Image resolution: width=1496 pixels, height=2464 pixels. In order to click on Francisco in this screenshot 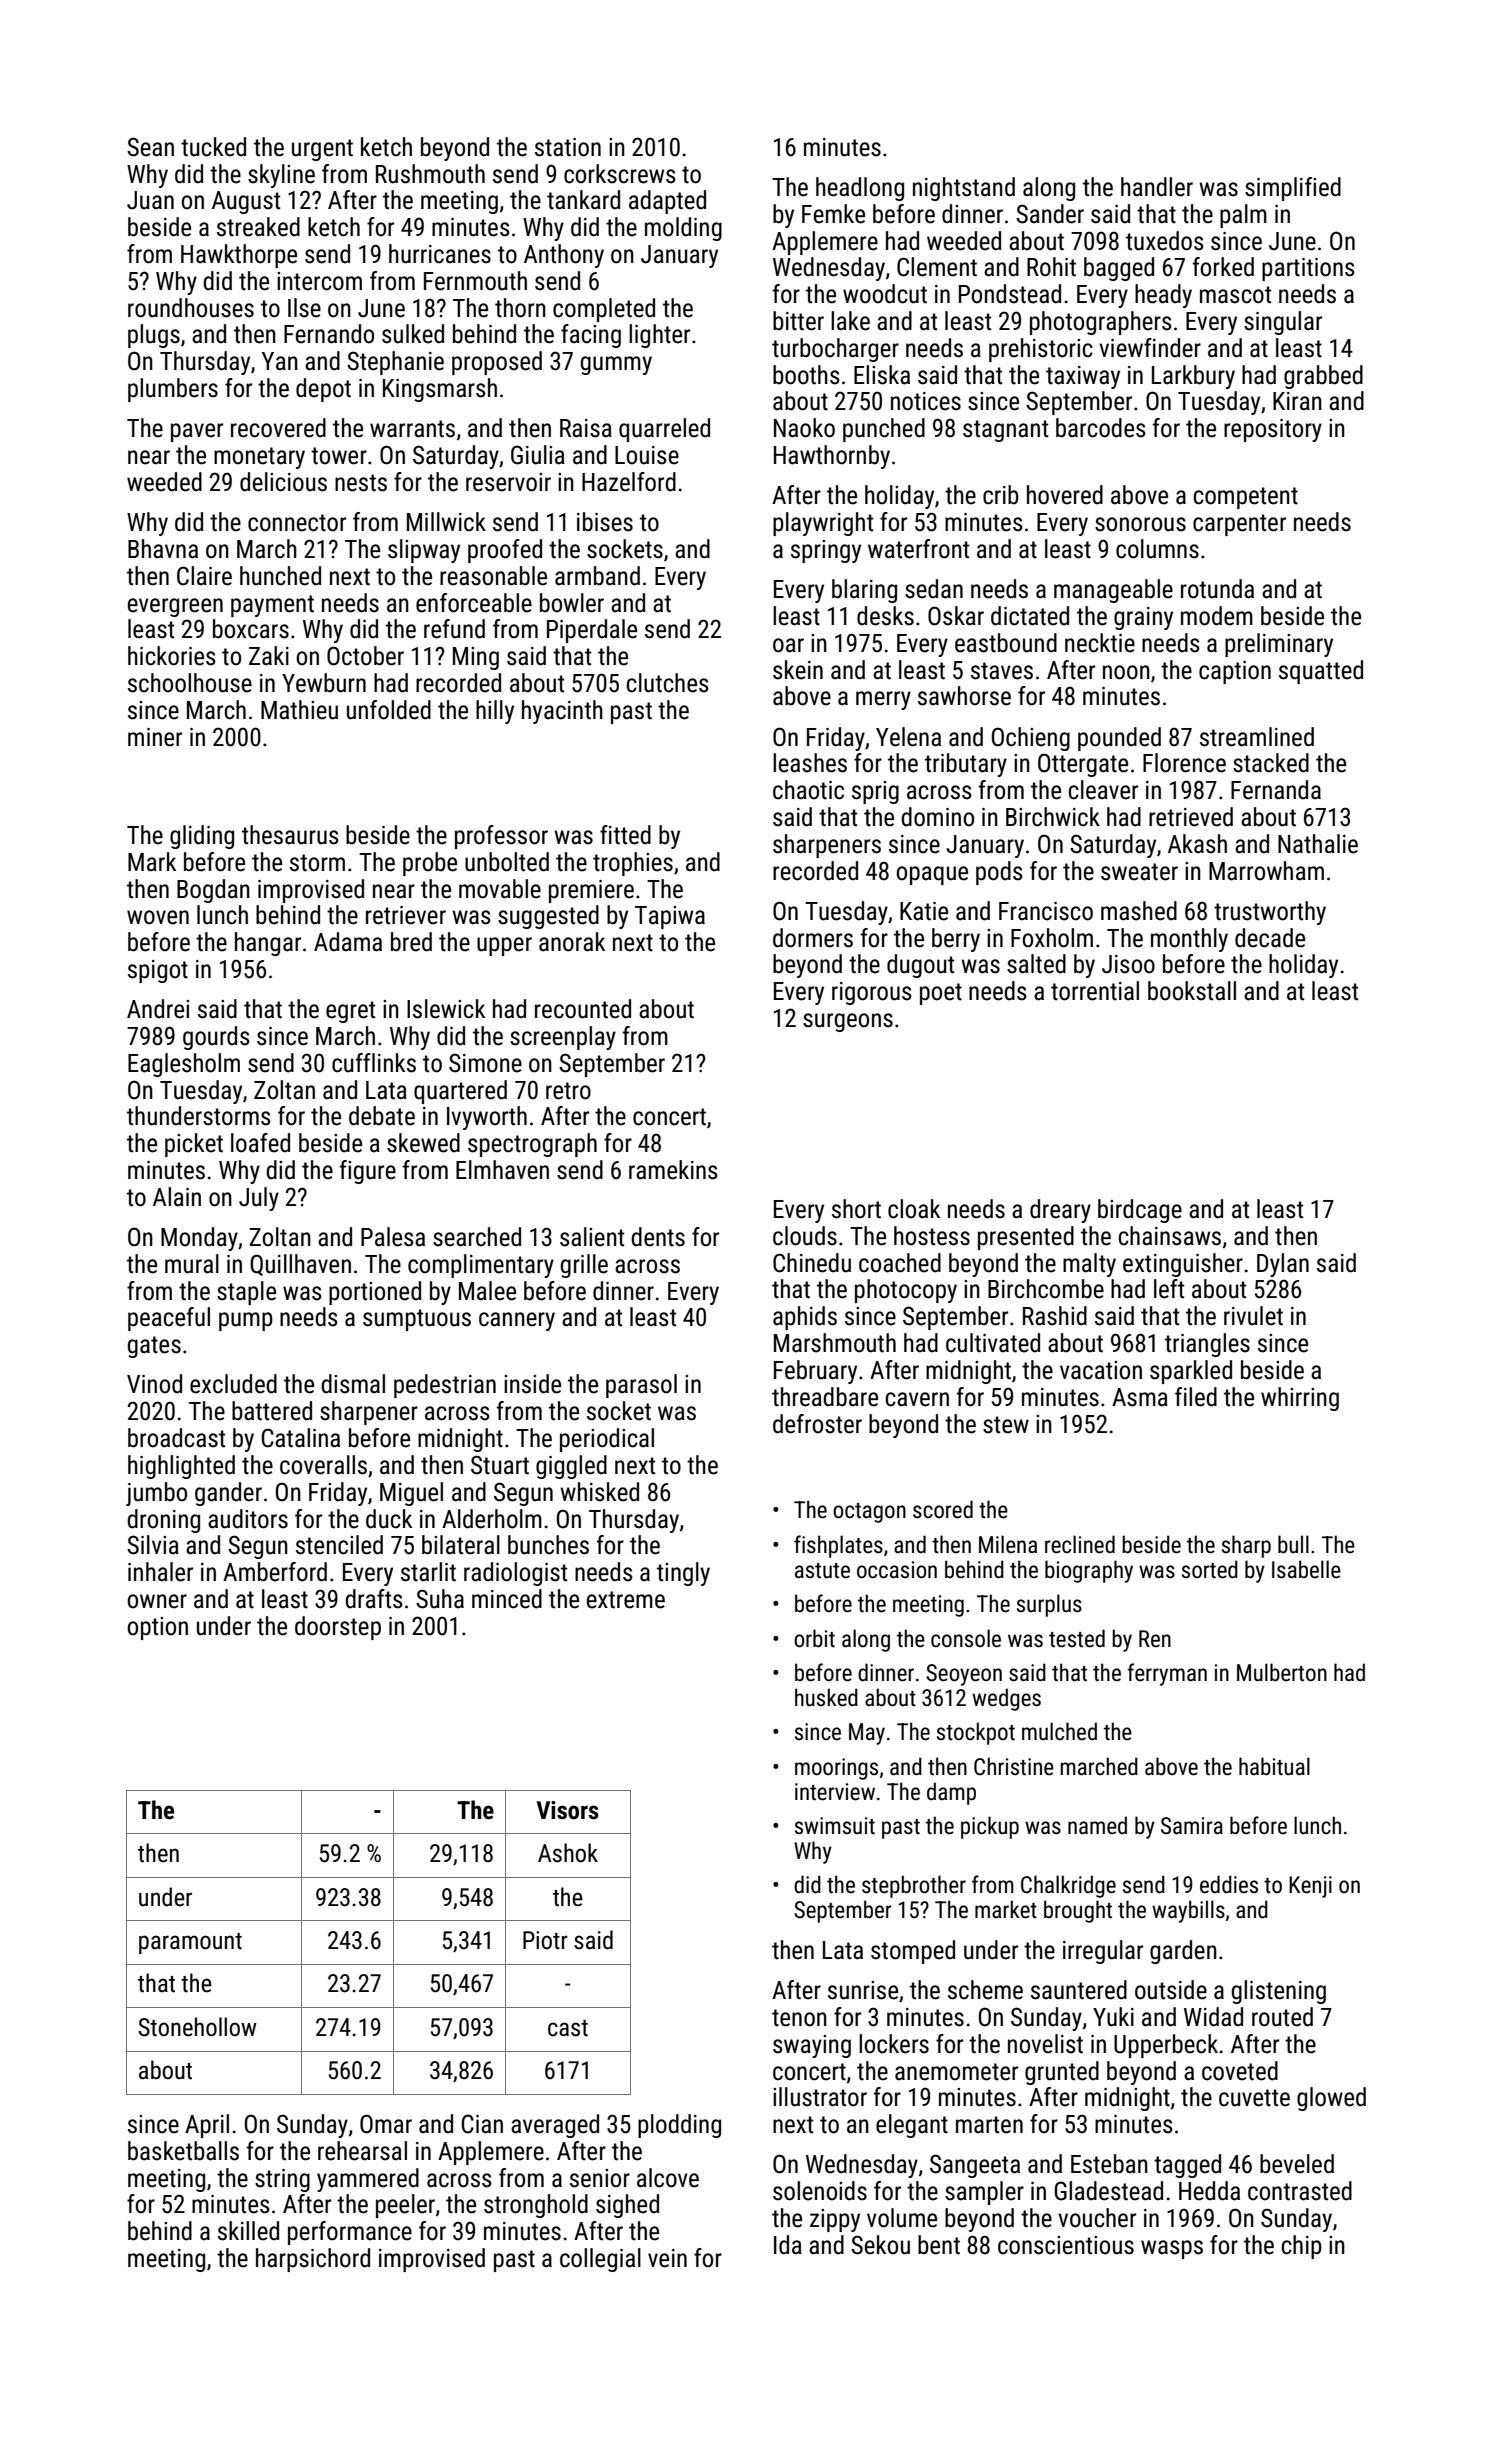, I will do `click(1046, 911)`.
